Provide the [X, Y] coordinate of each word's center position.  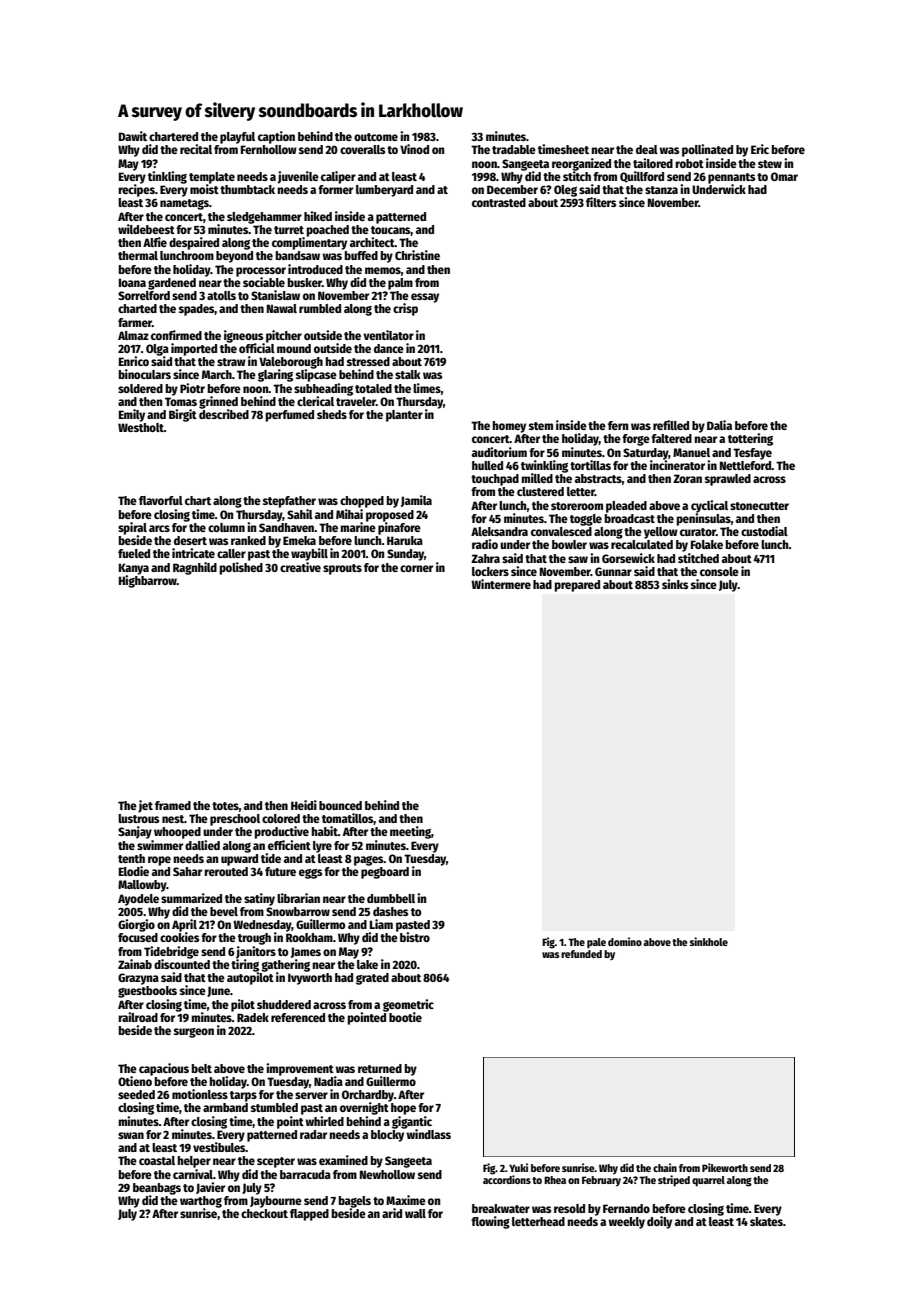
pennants [731, 178]
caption [276, 137]
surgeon [194, 1033]
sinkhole [709, 941]
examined [343, 1160]
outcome [376, 137]
